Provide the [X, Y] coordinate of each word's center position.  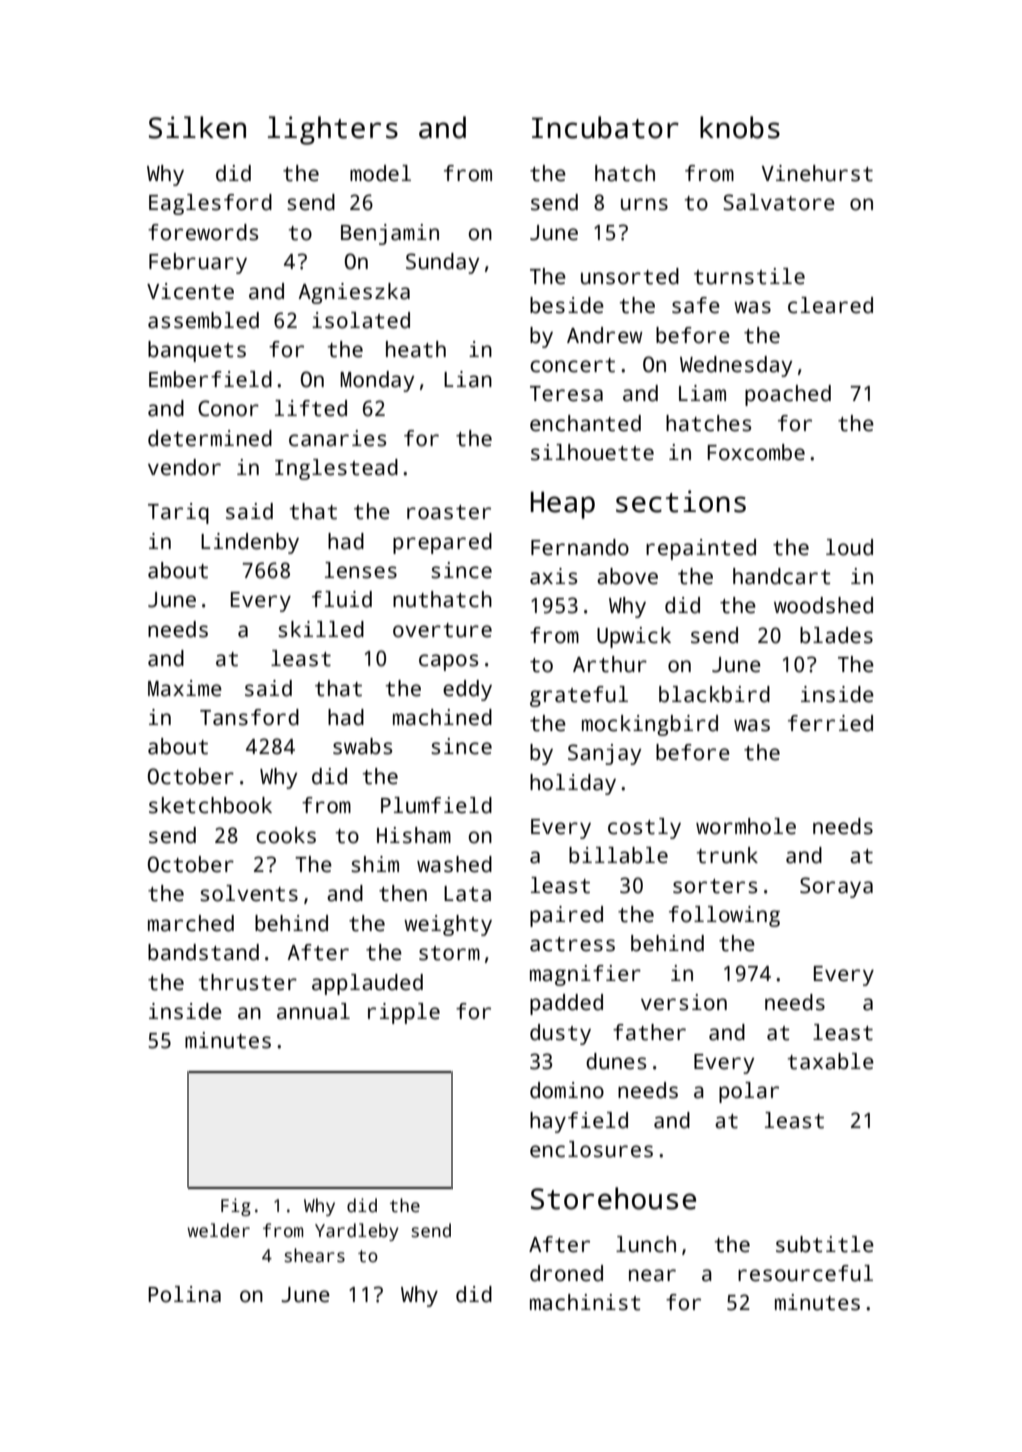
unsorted [630, 276]
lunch [646, 1244]
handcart [782, 576]
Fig [236, 1207]
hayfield [579, 1122]
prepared [442, 543]
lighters [333, 130]
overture [442, 630]
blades [836, 635]
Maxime [185, 688]
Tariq [178, 513]
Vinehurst [817, 173]
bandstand [203, 952]
